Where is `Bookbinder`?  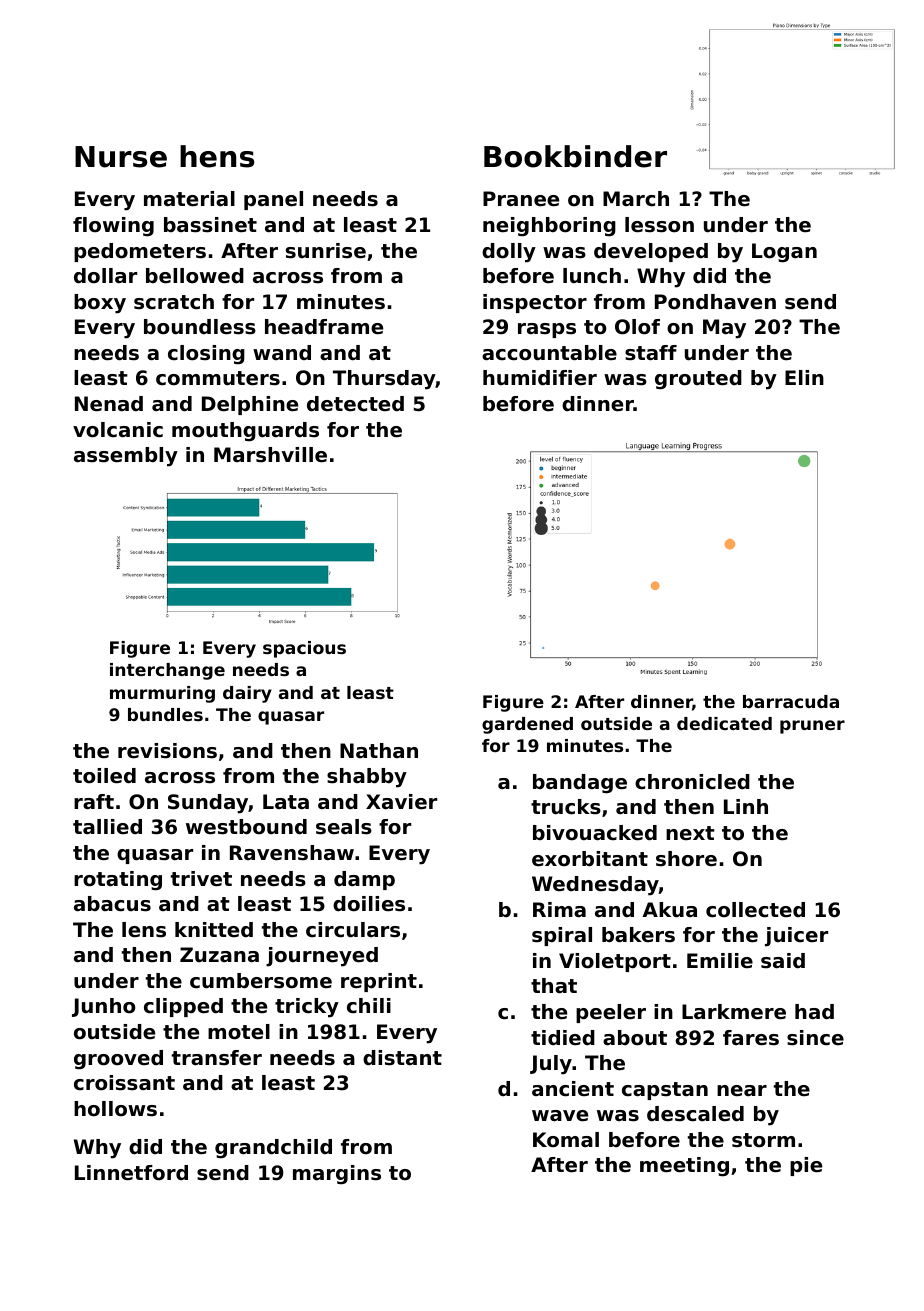 Bookbinder is located at coordinates (575, 156).
